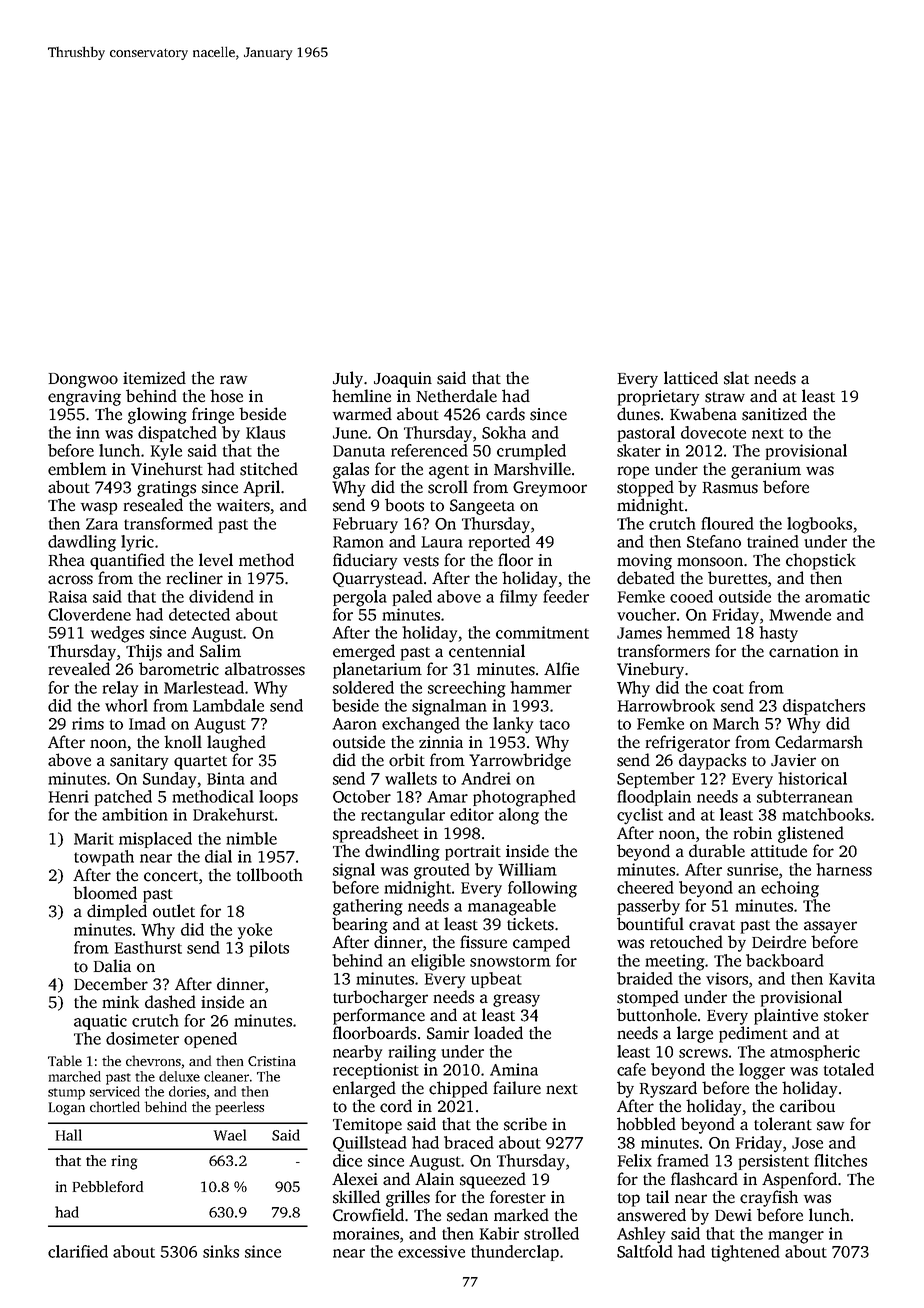  I want to click on logbooks, so click(819, 525).
